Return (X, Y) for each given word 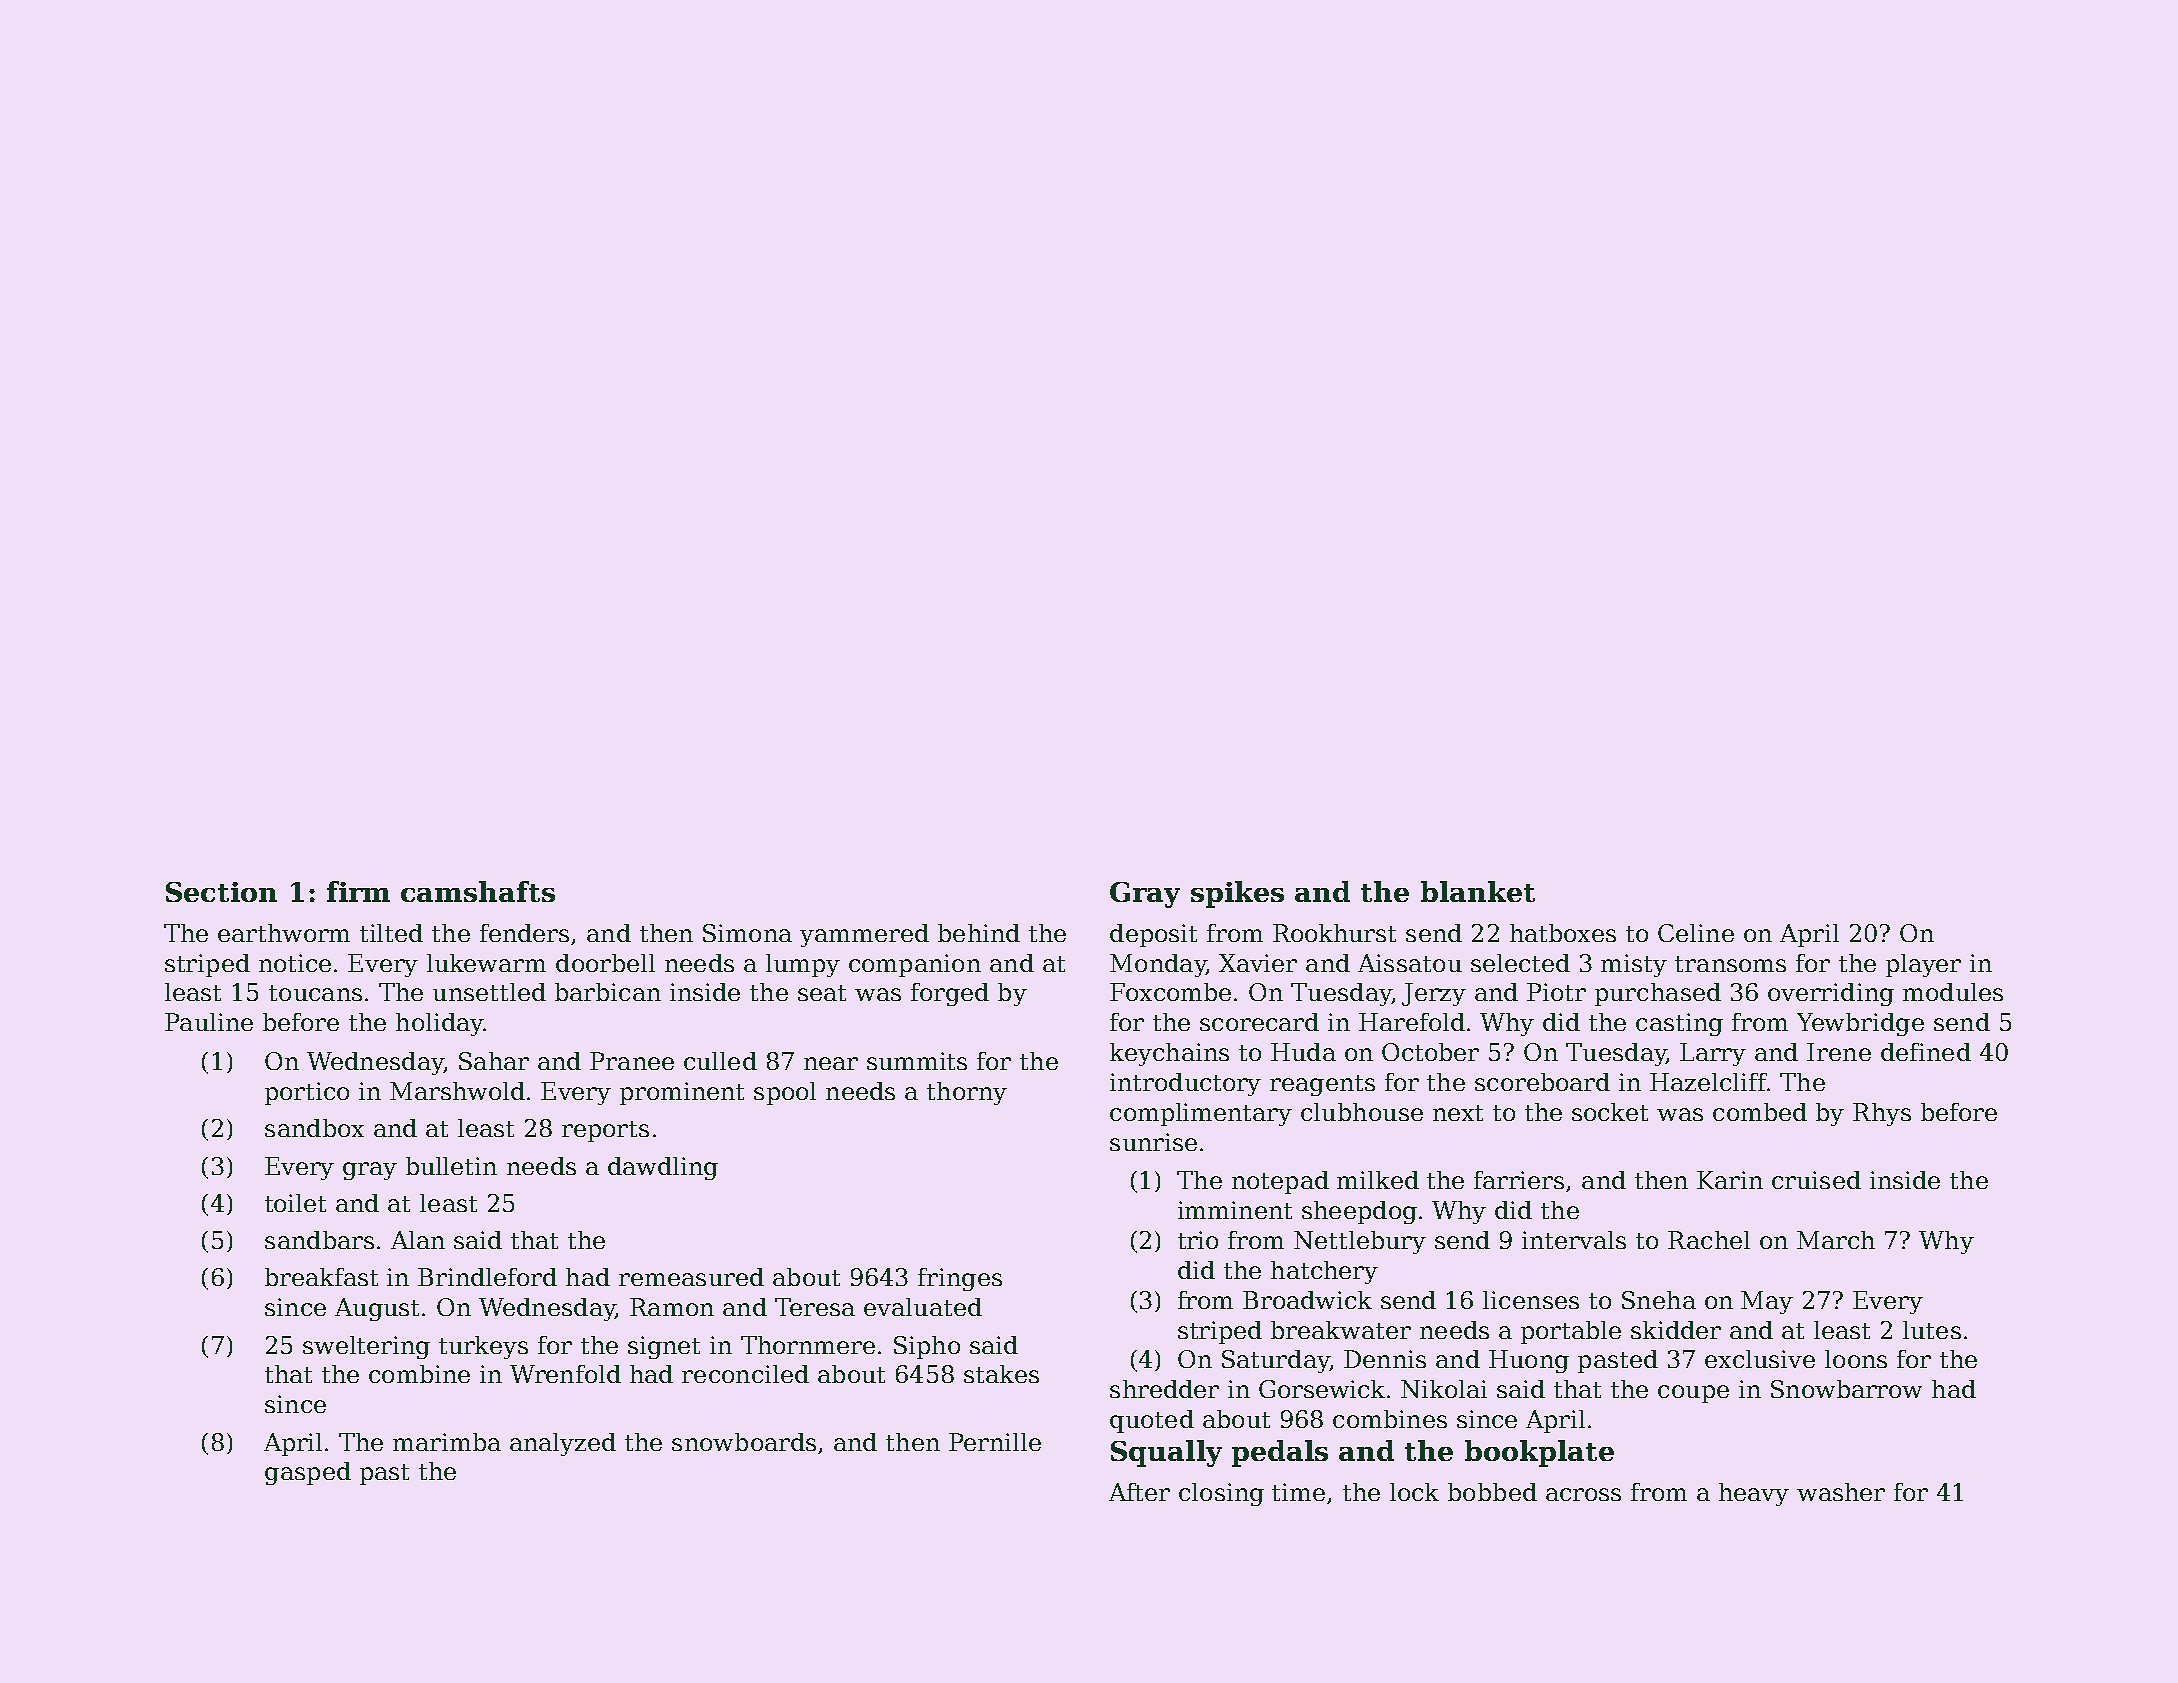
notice (295, 963)
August (377, 1309)
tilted (391, 933)
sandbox (314, 1128)
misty (1634, 965)
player (1923, 965)
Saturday (1276, 1361)
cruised (1816, 1180)
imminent (1235, 1210)
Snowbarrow (1846, 1389)
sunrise (1153, 1142)
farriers (1519, 1180)
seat (822, 993)
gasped (308, 1473)
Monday (1158, 965)
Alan (418, 1240)
